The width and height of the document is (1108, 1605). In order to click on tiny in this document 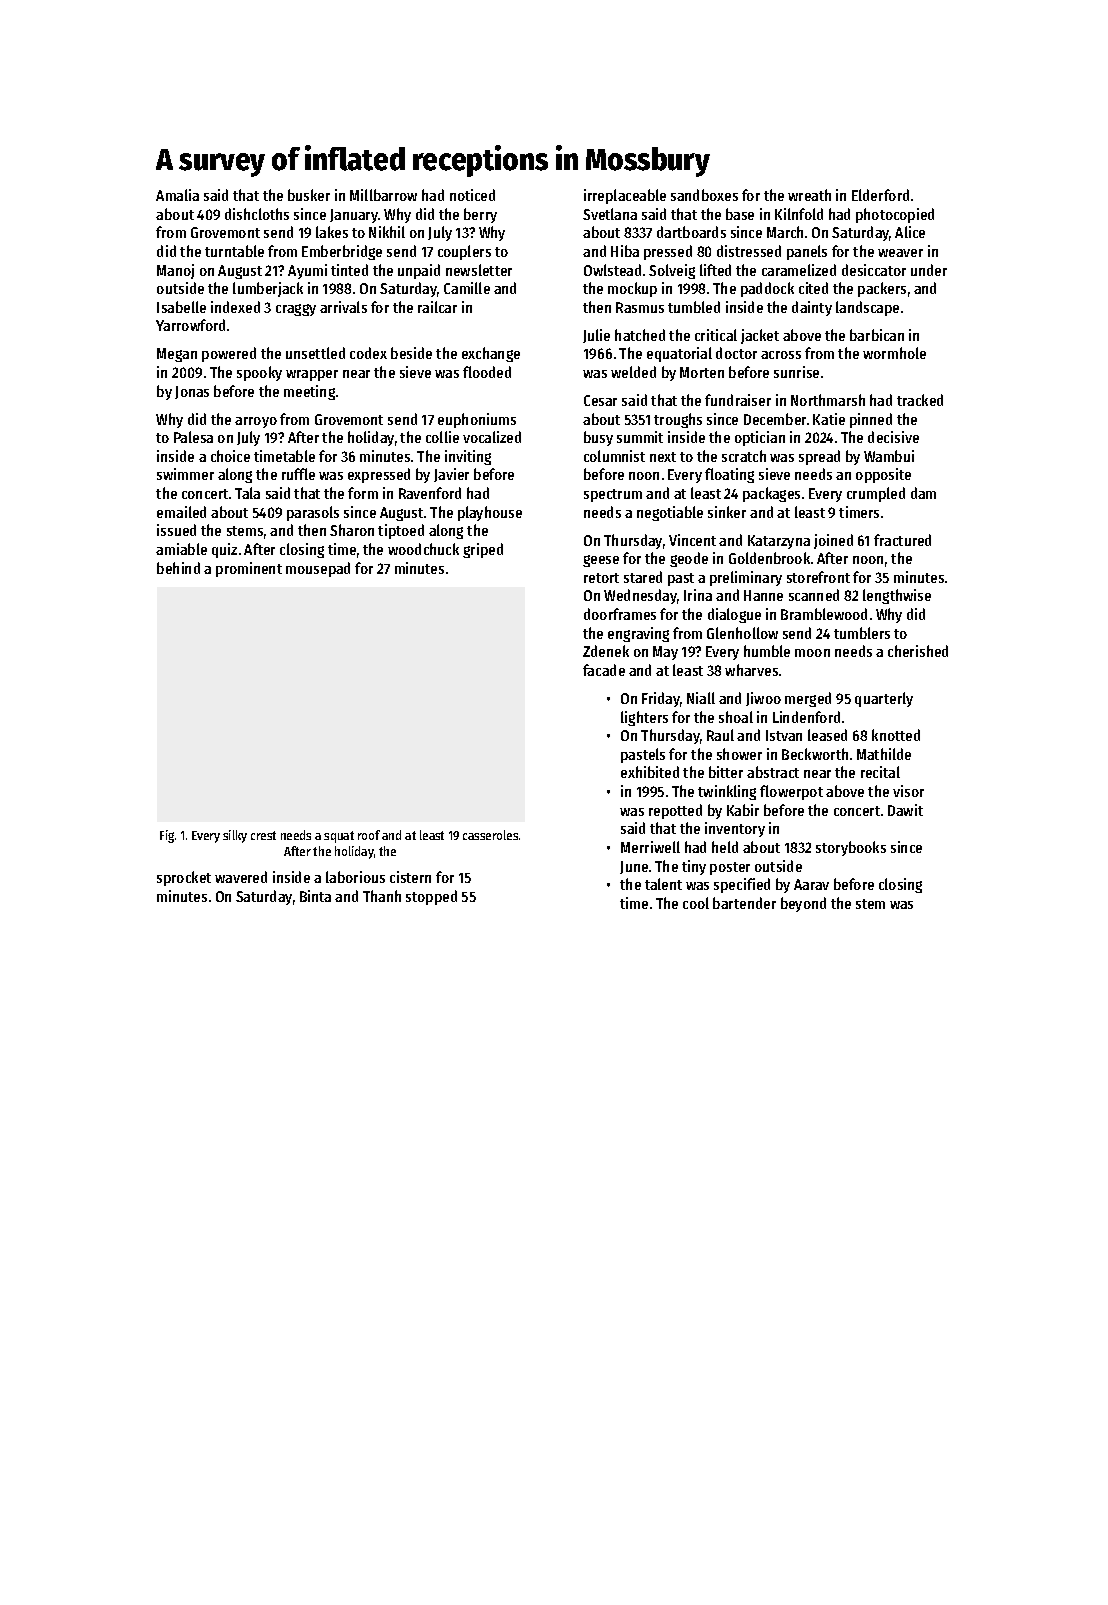, I will do `click(694, 867)`.
